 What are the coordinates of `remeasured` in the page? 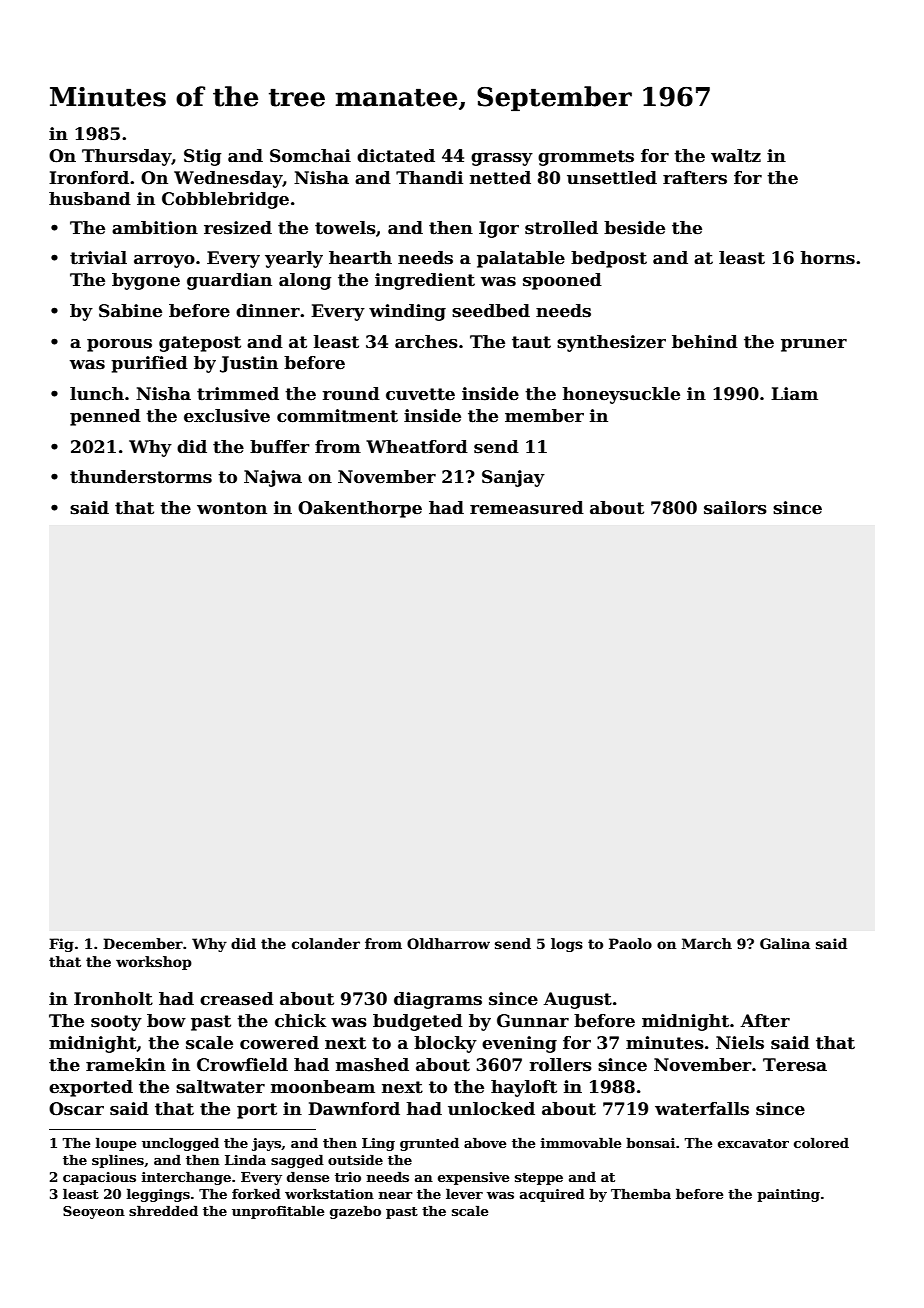 It's located at (527, 508).
